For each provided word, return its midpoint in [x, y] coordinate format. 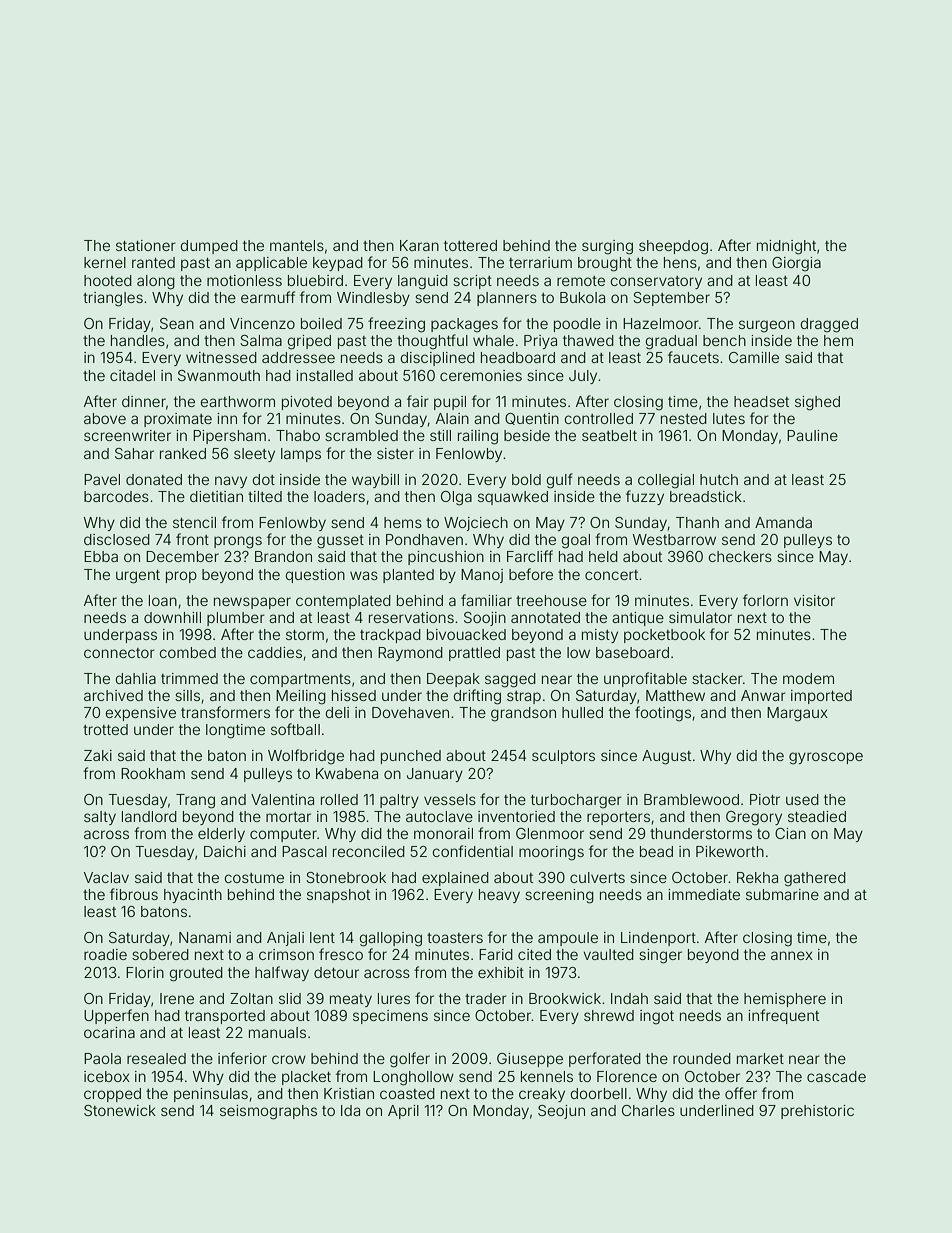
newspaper [252, 603]
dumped [209, 247]
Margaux [797, 714]
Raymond [410, 654]
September [671, 299]
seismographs [268, 1112]
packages [464, 325]
